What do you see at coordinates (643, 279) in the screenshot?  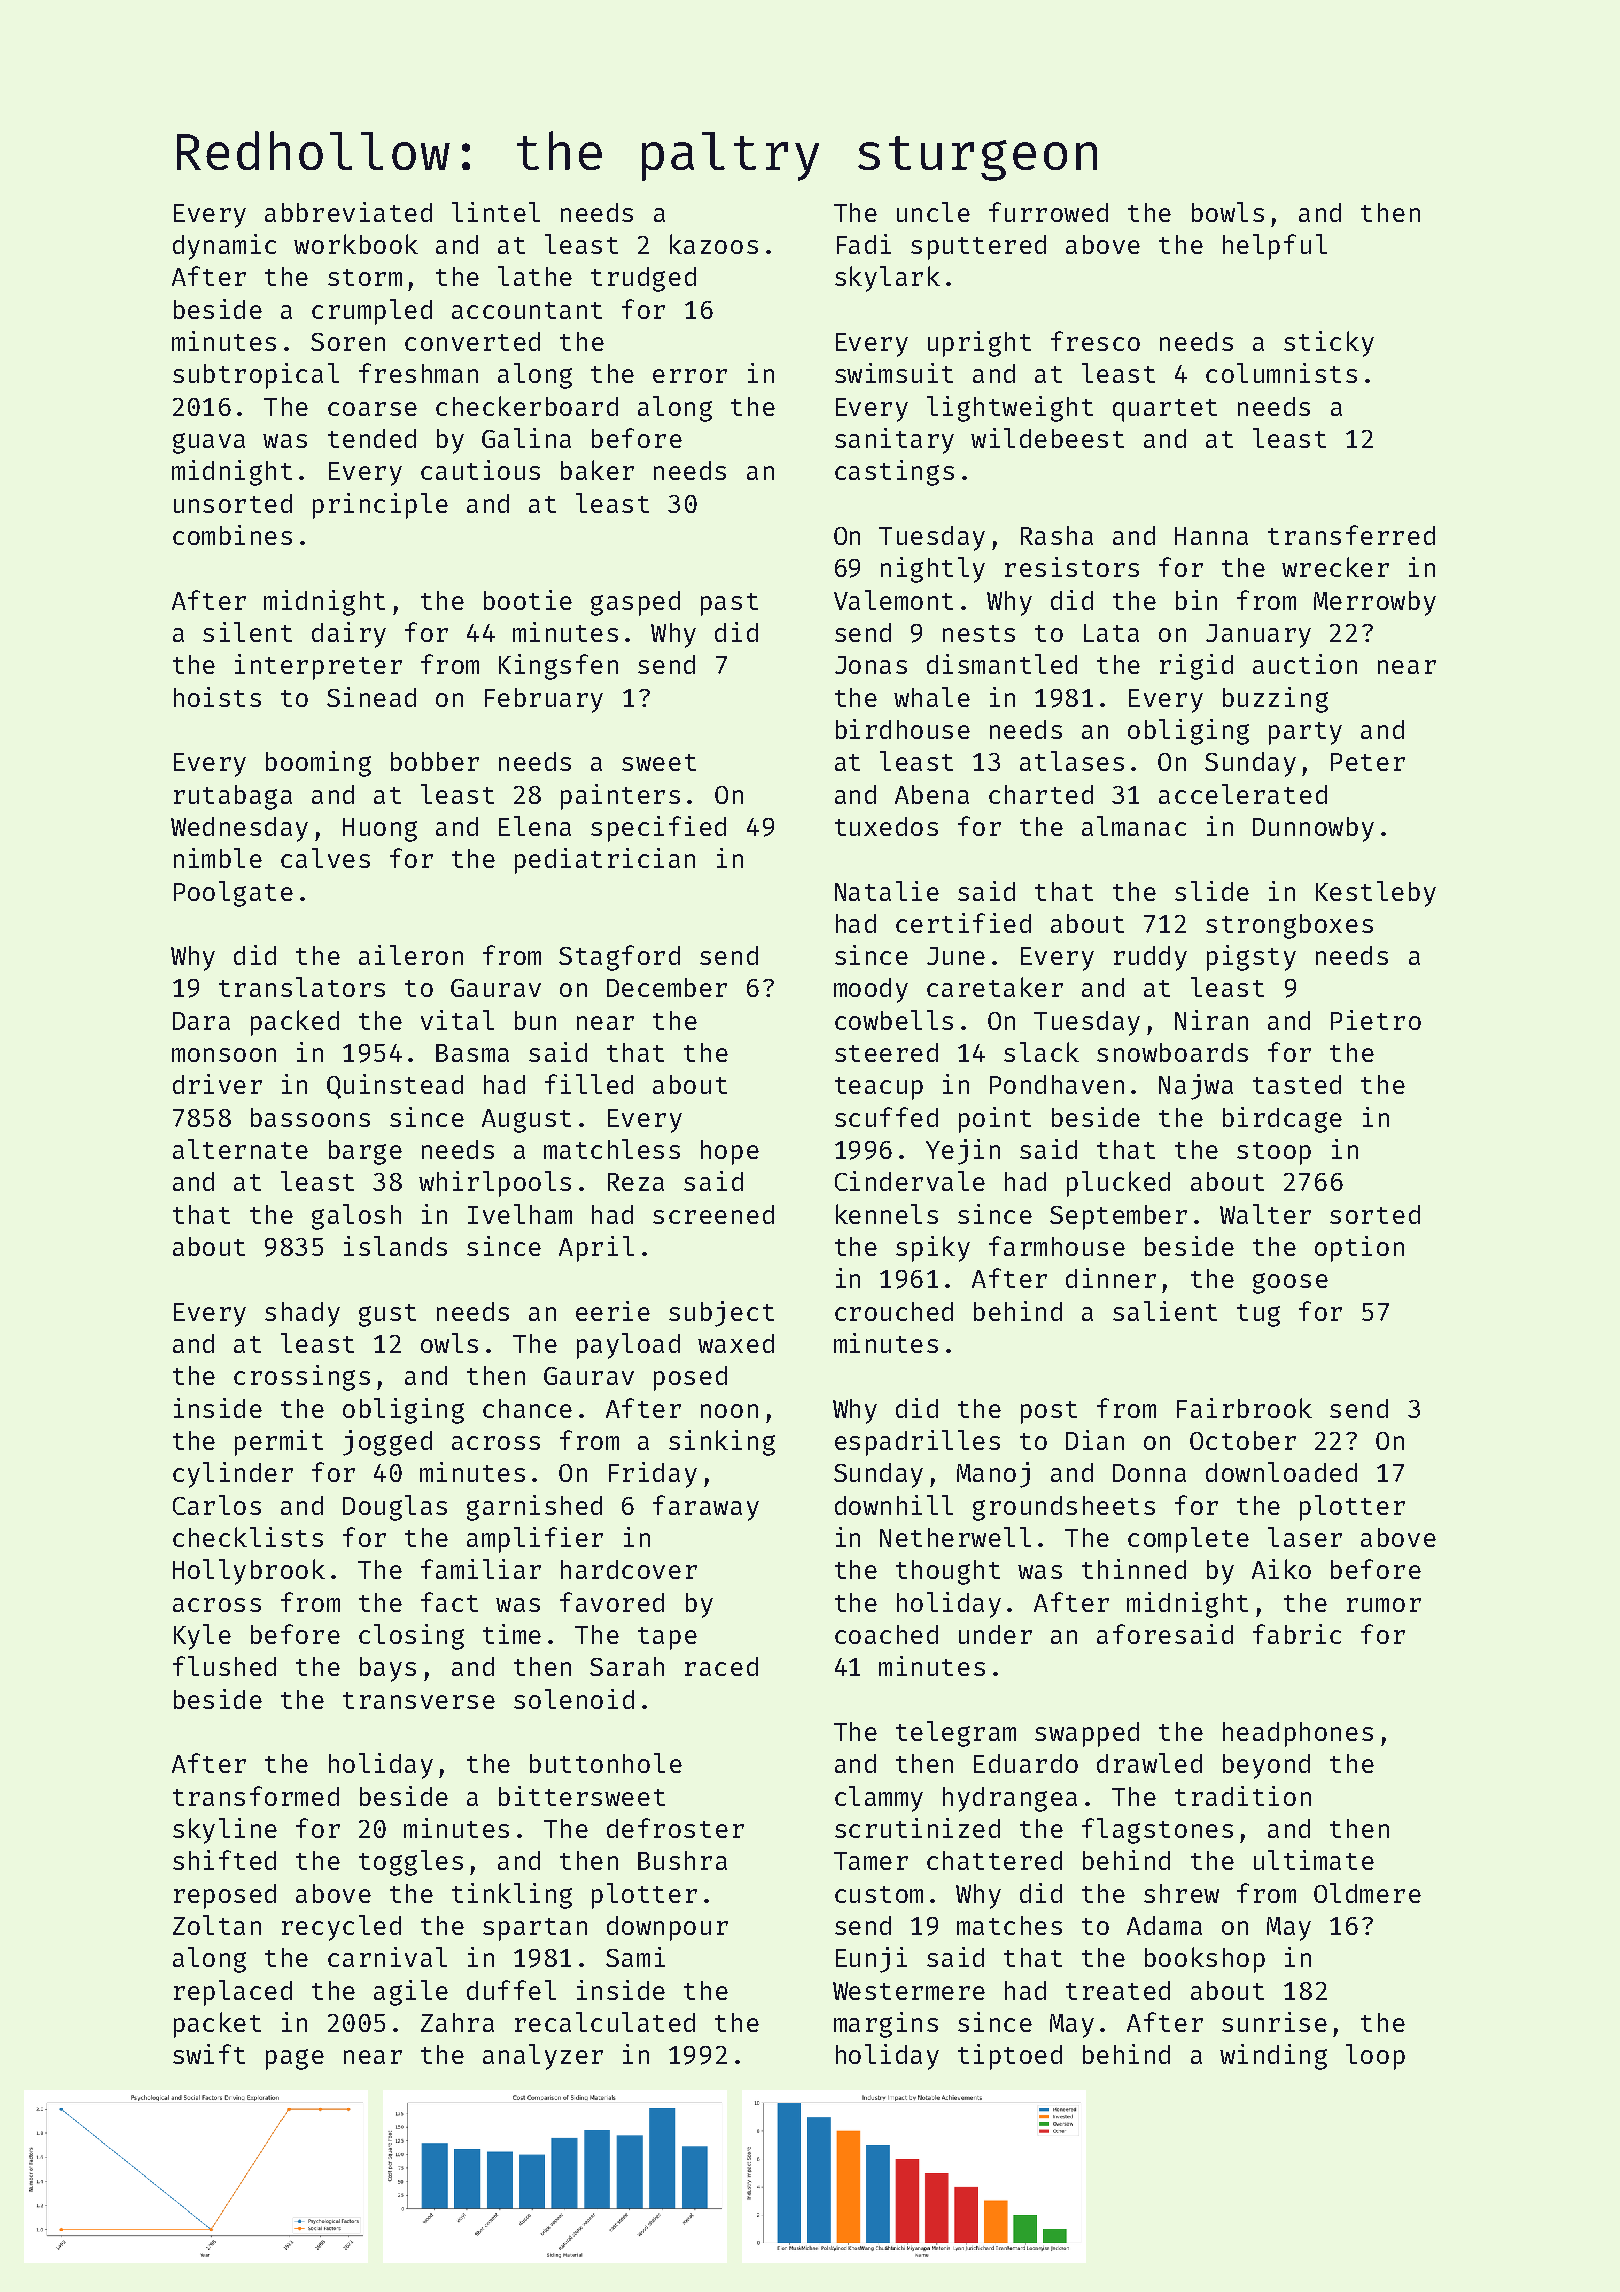 I see `trudged` at bounding box center [643, 279].
